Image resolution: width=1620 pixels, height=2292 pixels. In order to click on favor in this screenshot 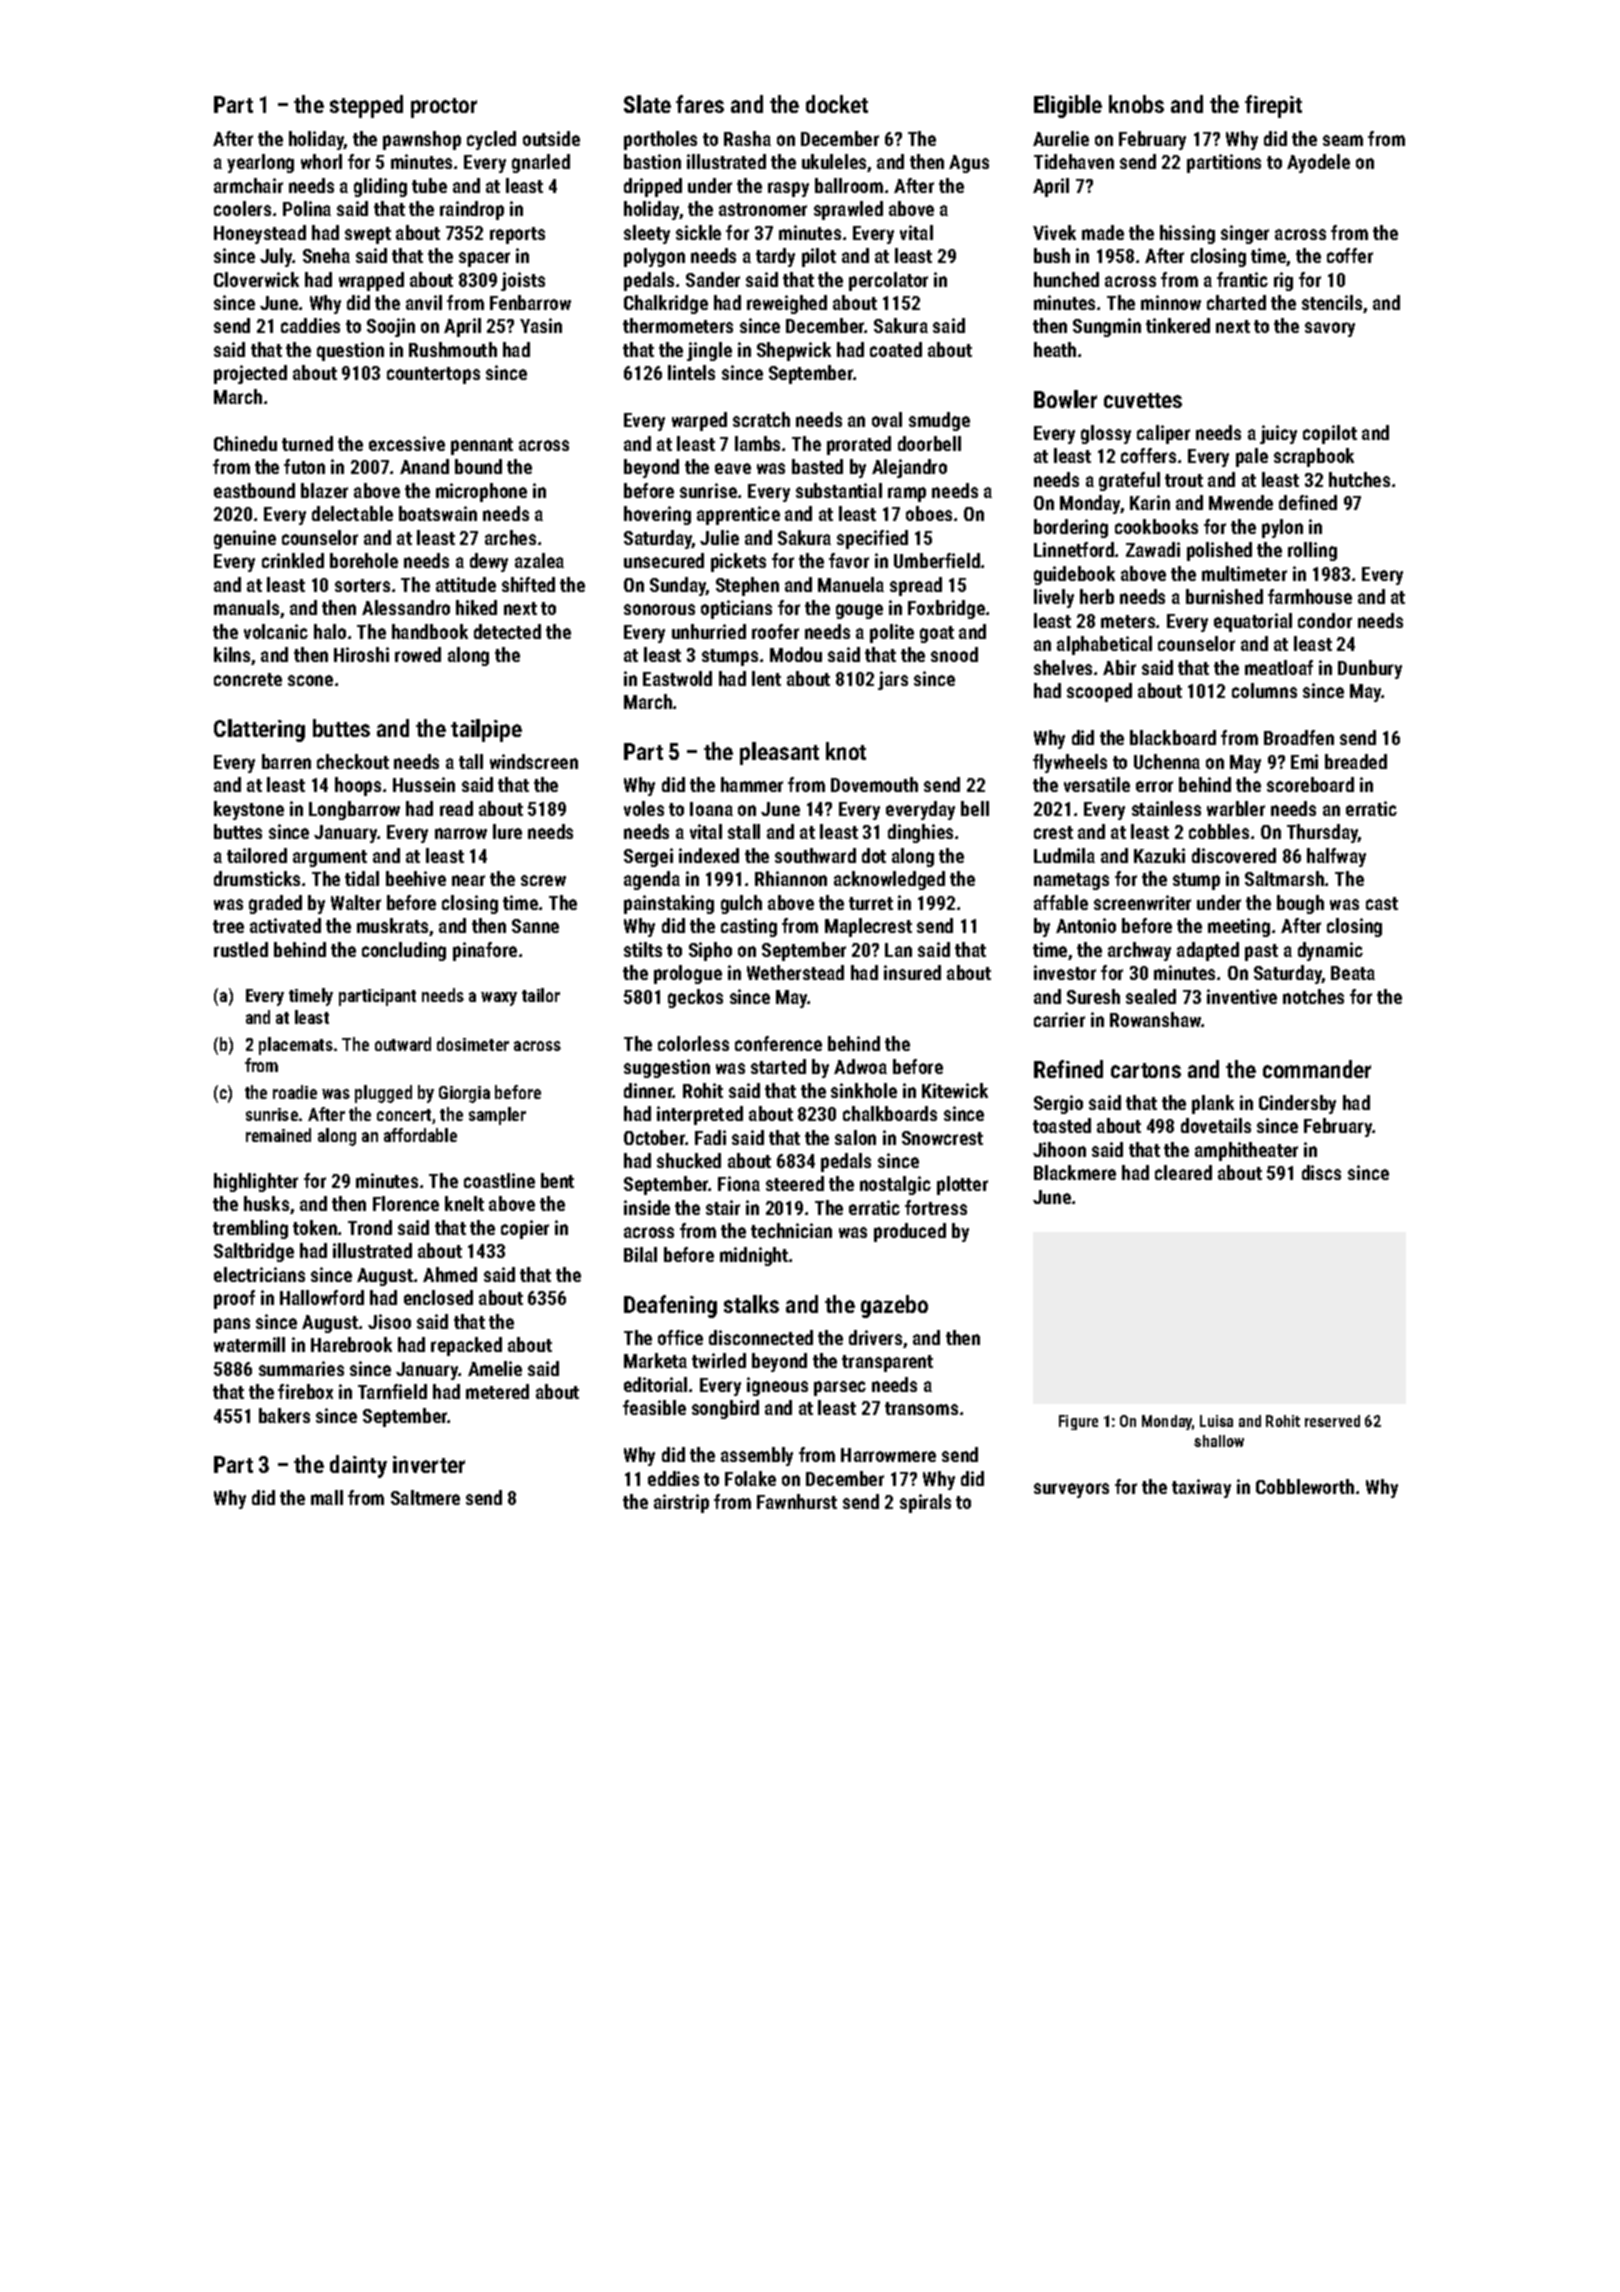, I will do `click(849, 560)`.
